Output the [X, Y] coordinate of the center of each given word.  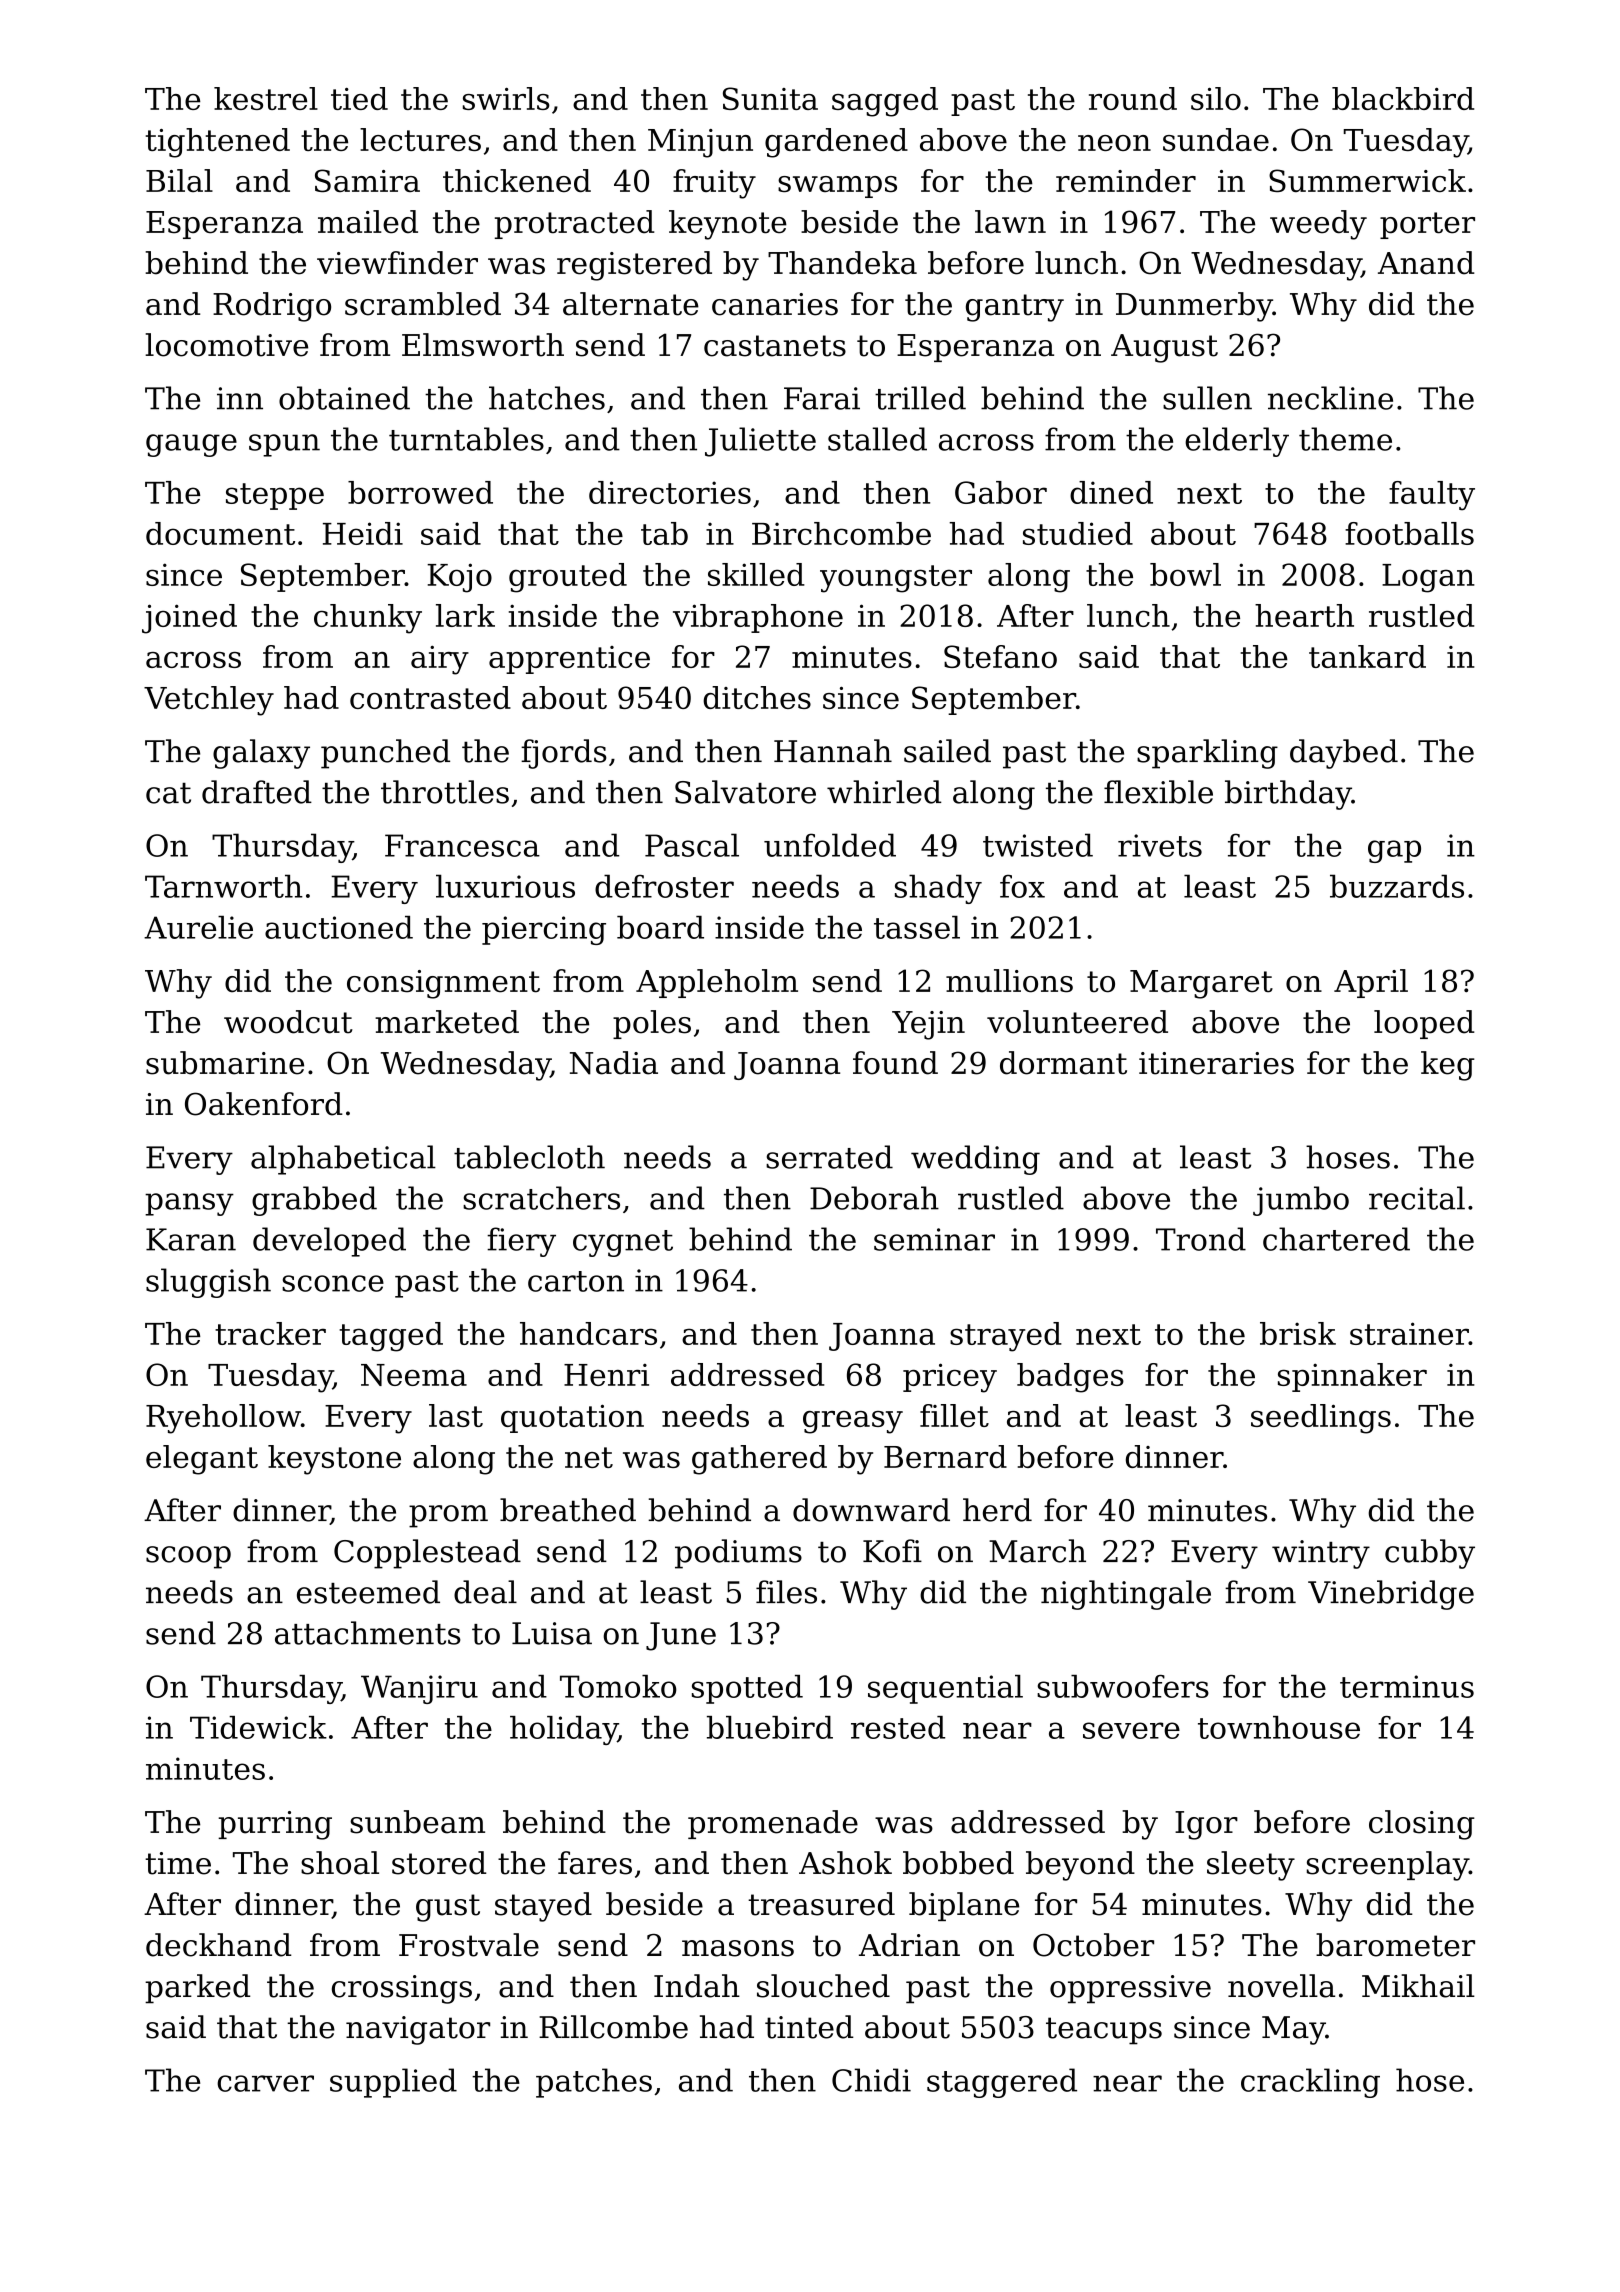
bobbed [958, 1863]
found [895, 1063]
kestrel [266, 98]
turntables [466, 439]
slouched [823, 1986]
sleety [1251, 1866]
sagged [885, 102]
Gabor [1001, 492]
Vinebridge [1391, 1595]
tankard [1367, 656]
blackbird [1403, 98]
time [178, 1863]
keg [1448, 1066]
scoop [188, 1557]
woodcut [288, 1022]
